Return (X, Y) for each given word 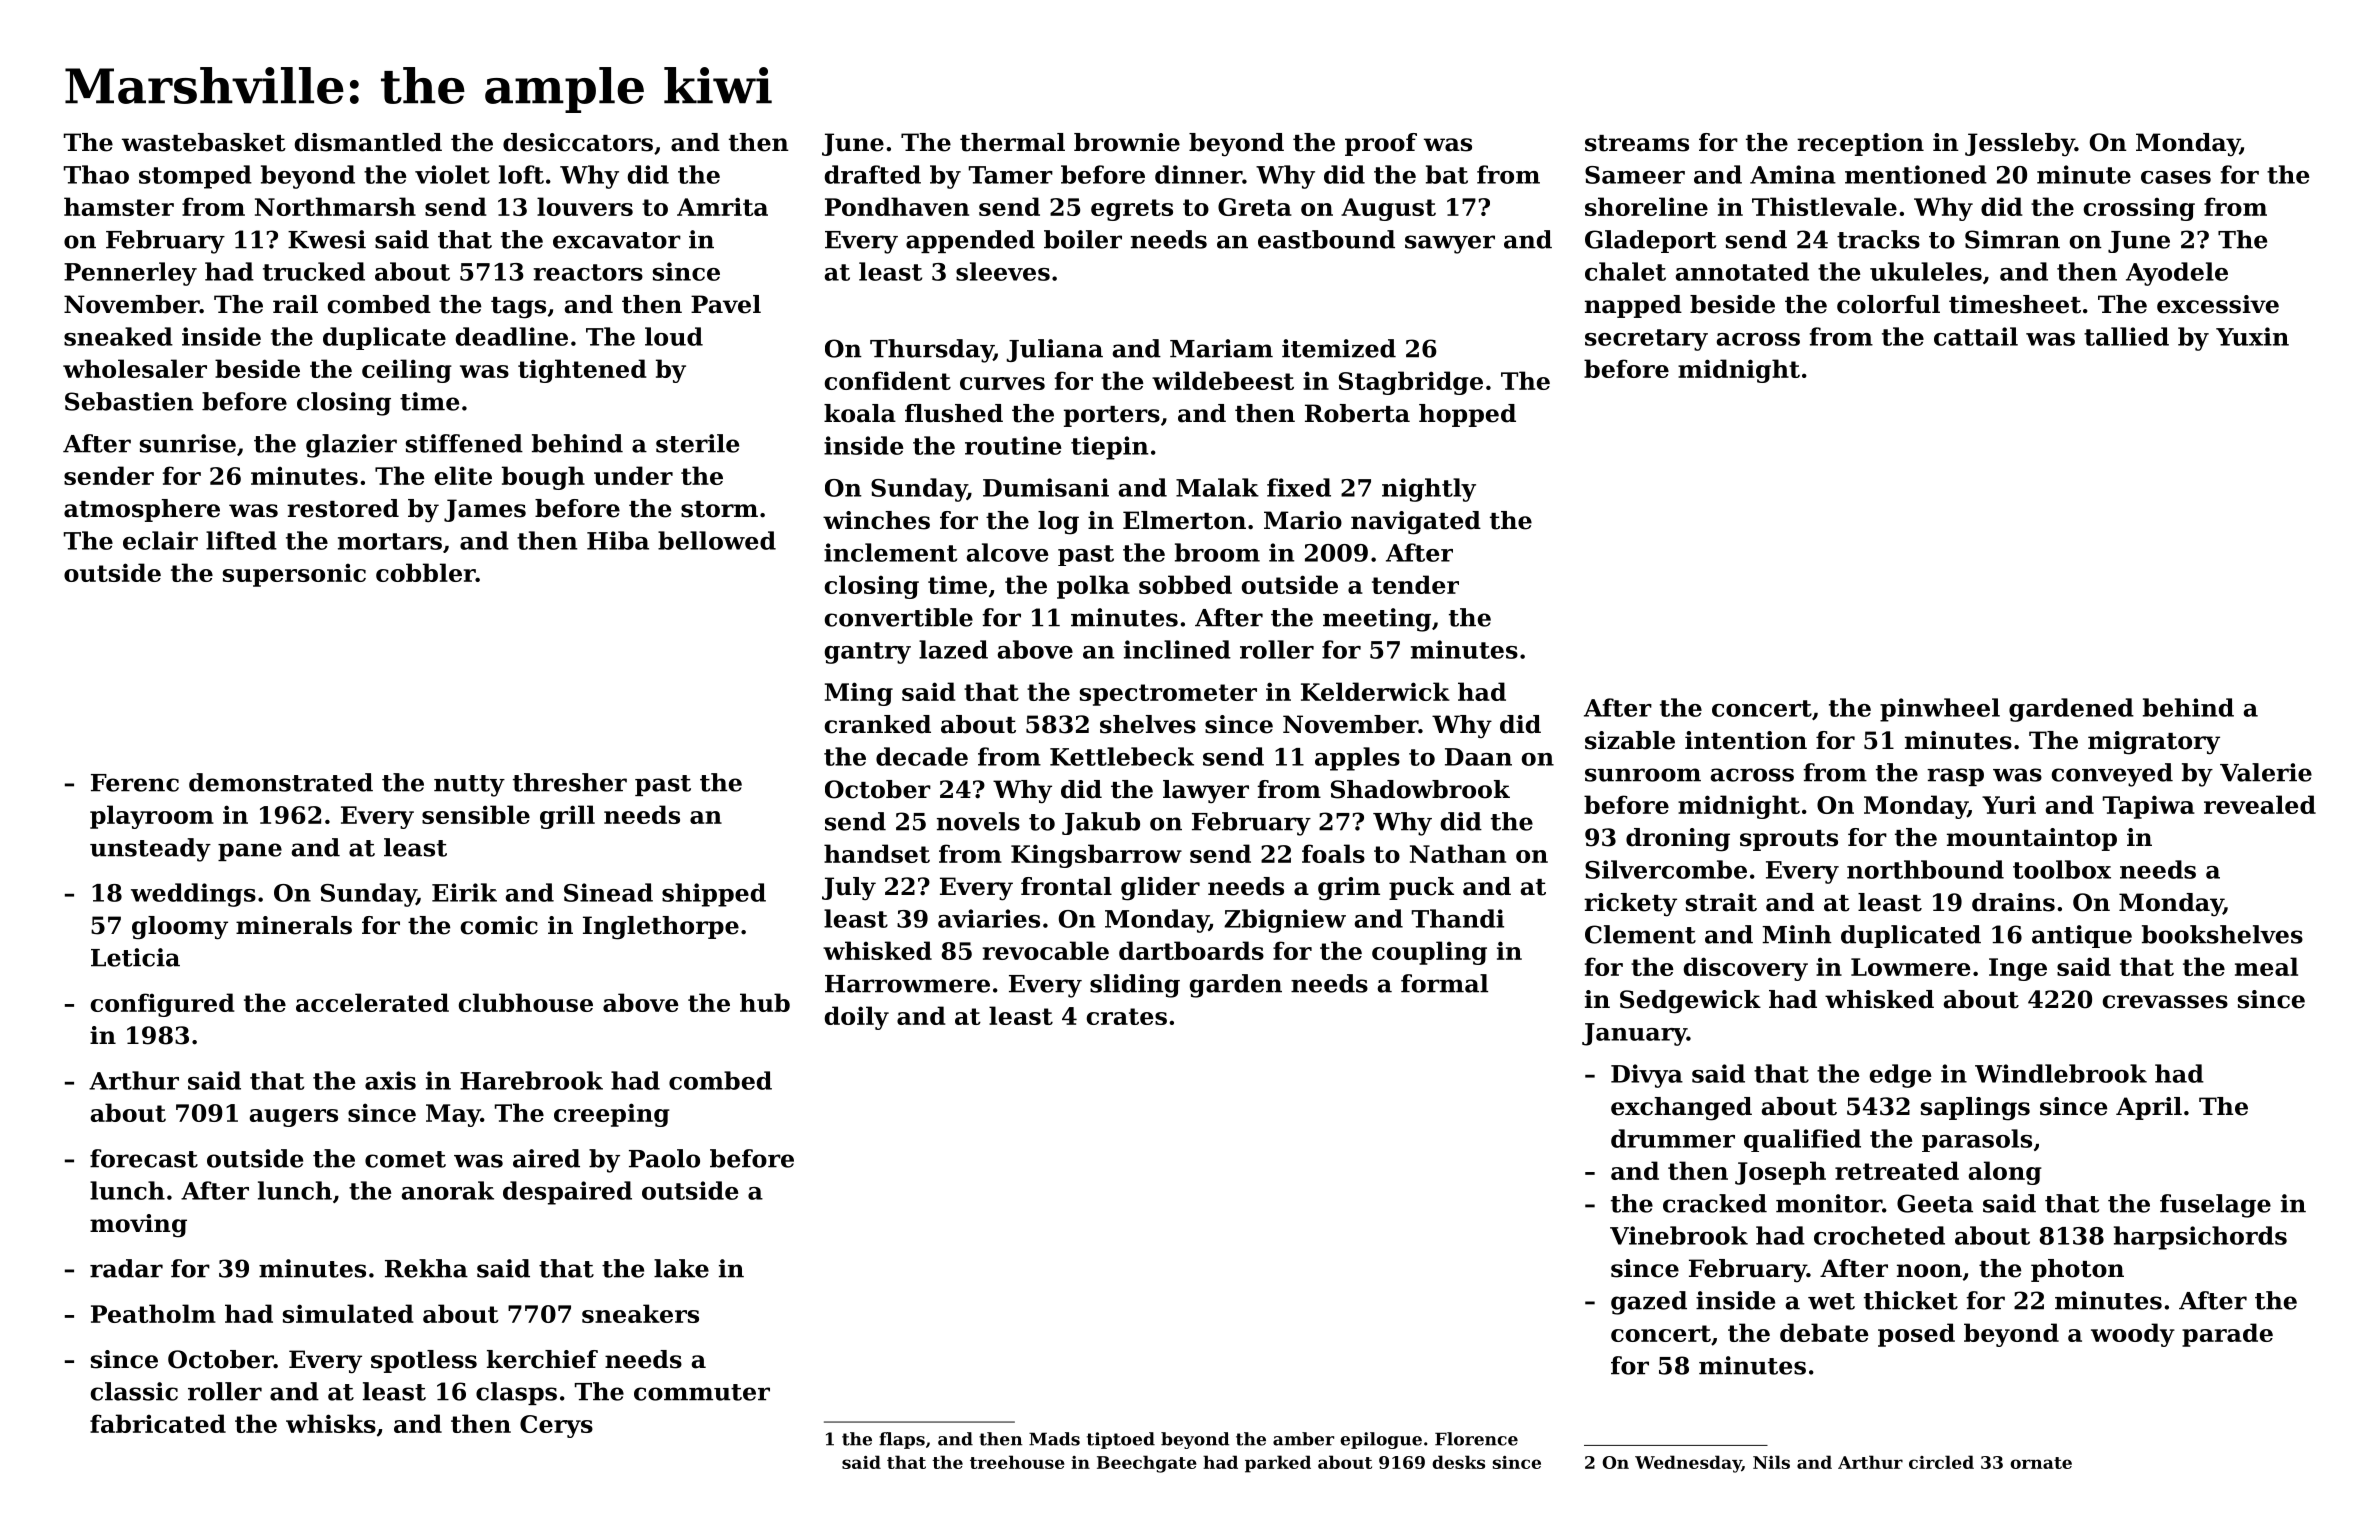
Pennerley (130, 274)
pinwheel (1940, 710)
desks (1458, 1462)
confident (888, 380)
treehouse (1017, 1462)
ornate (2041, 1463)
